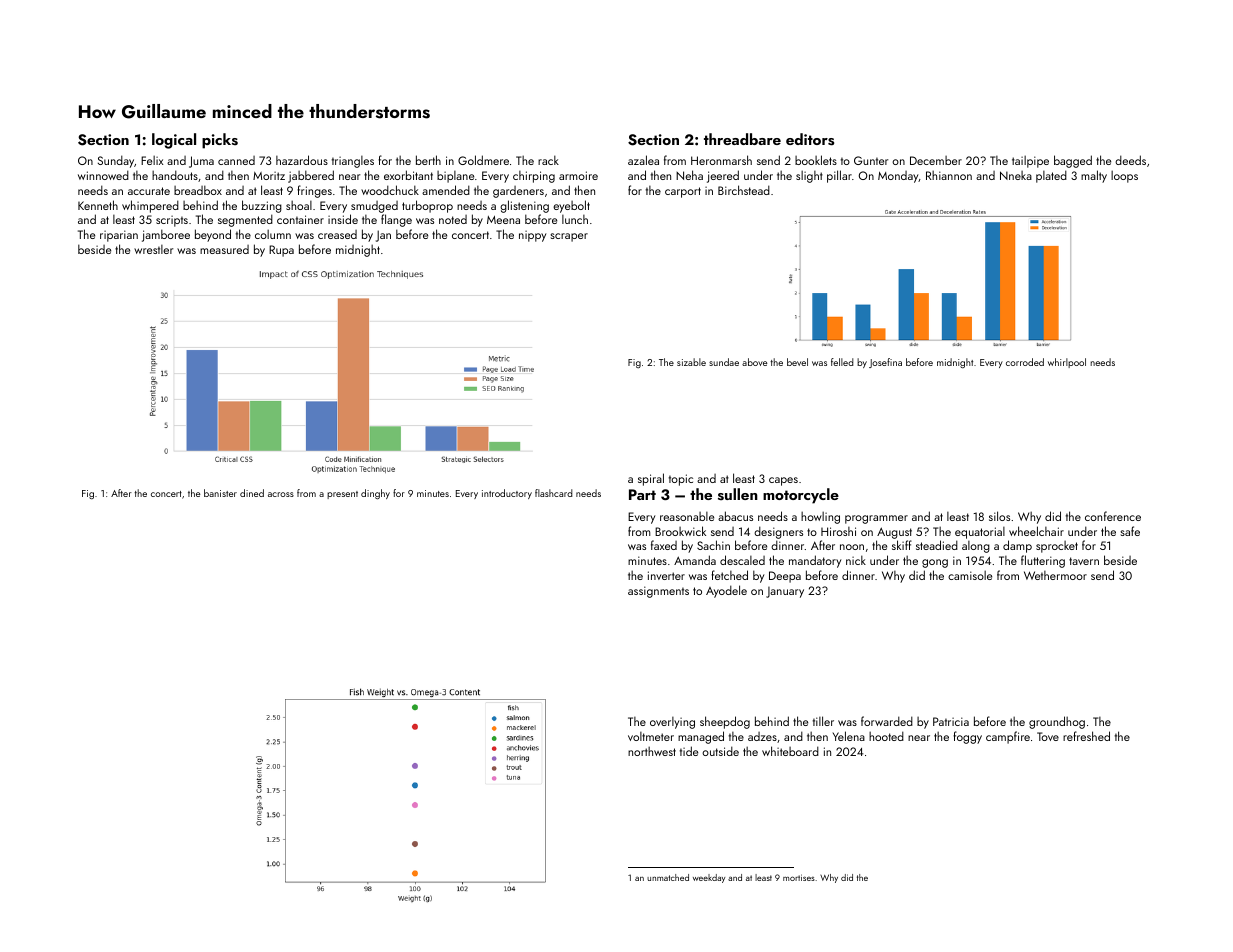  I want to click on unmatched, so click(668, 877).
